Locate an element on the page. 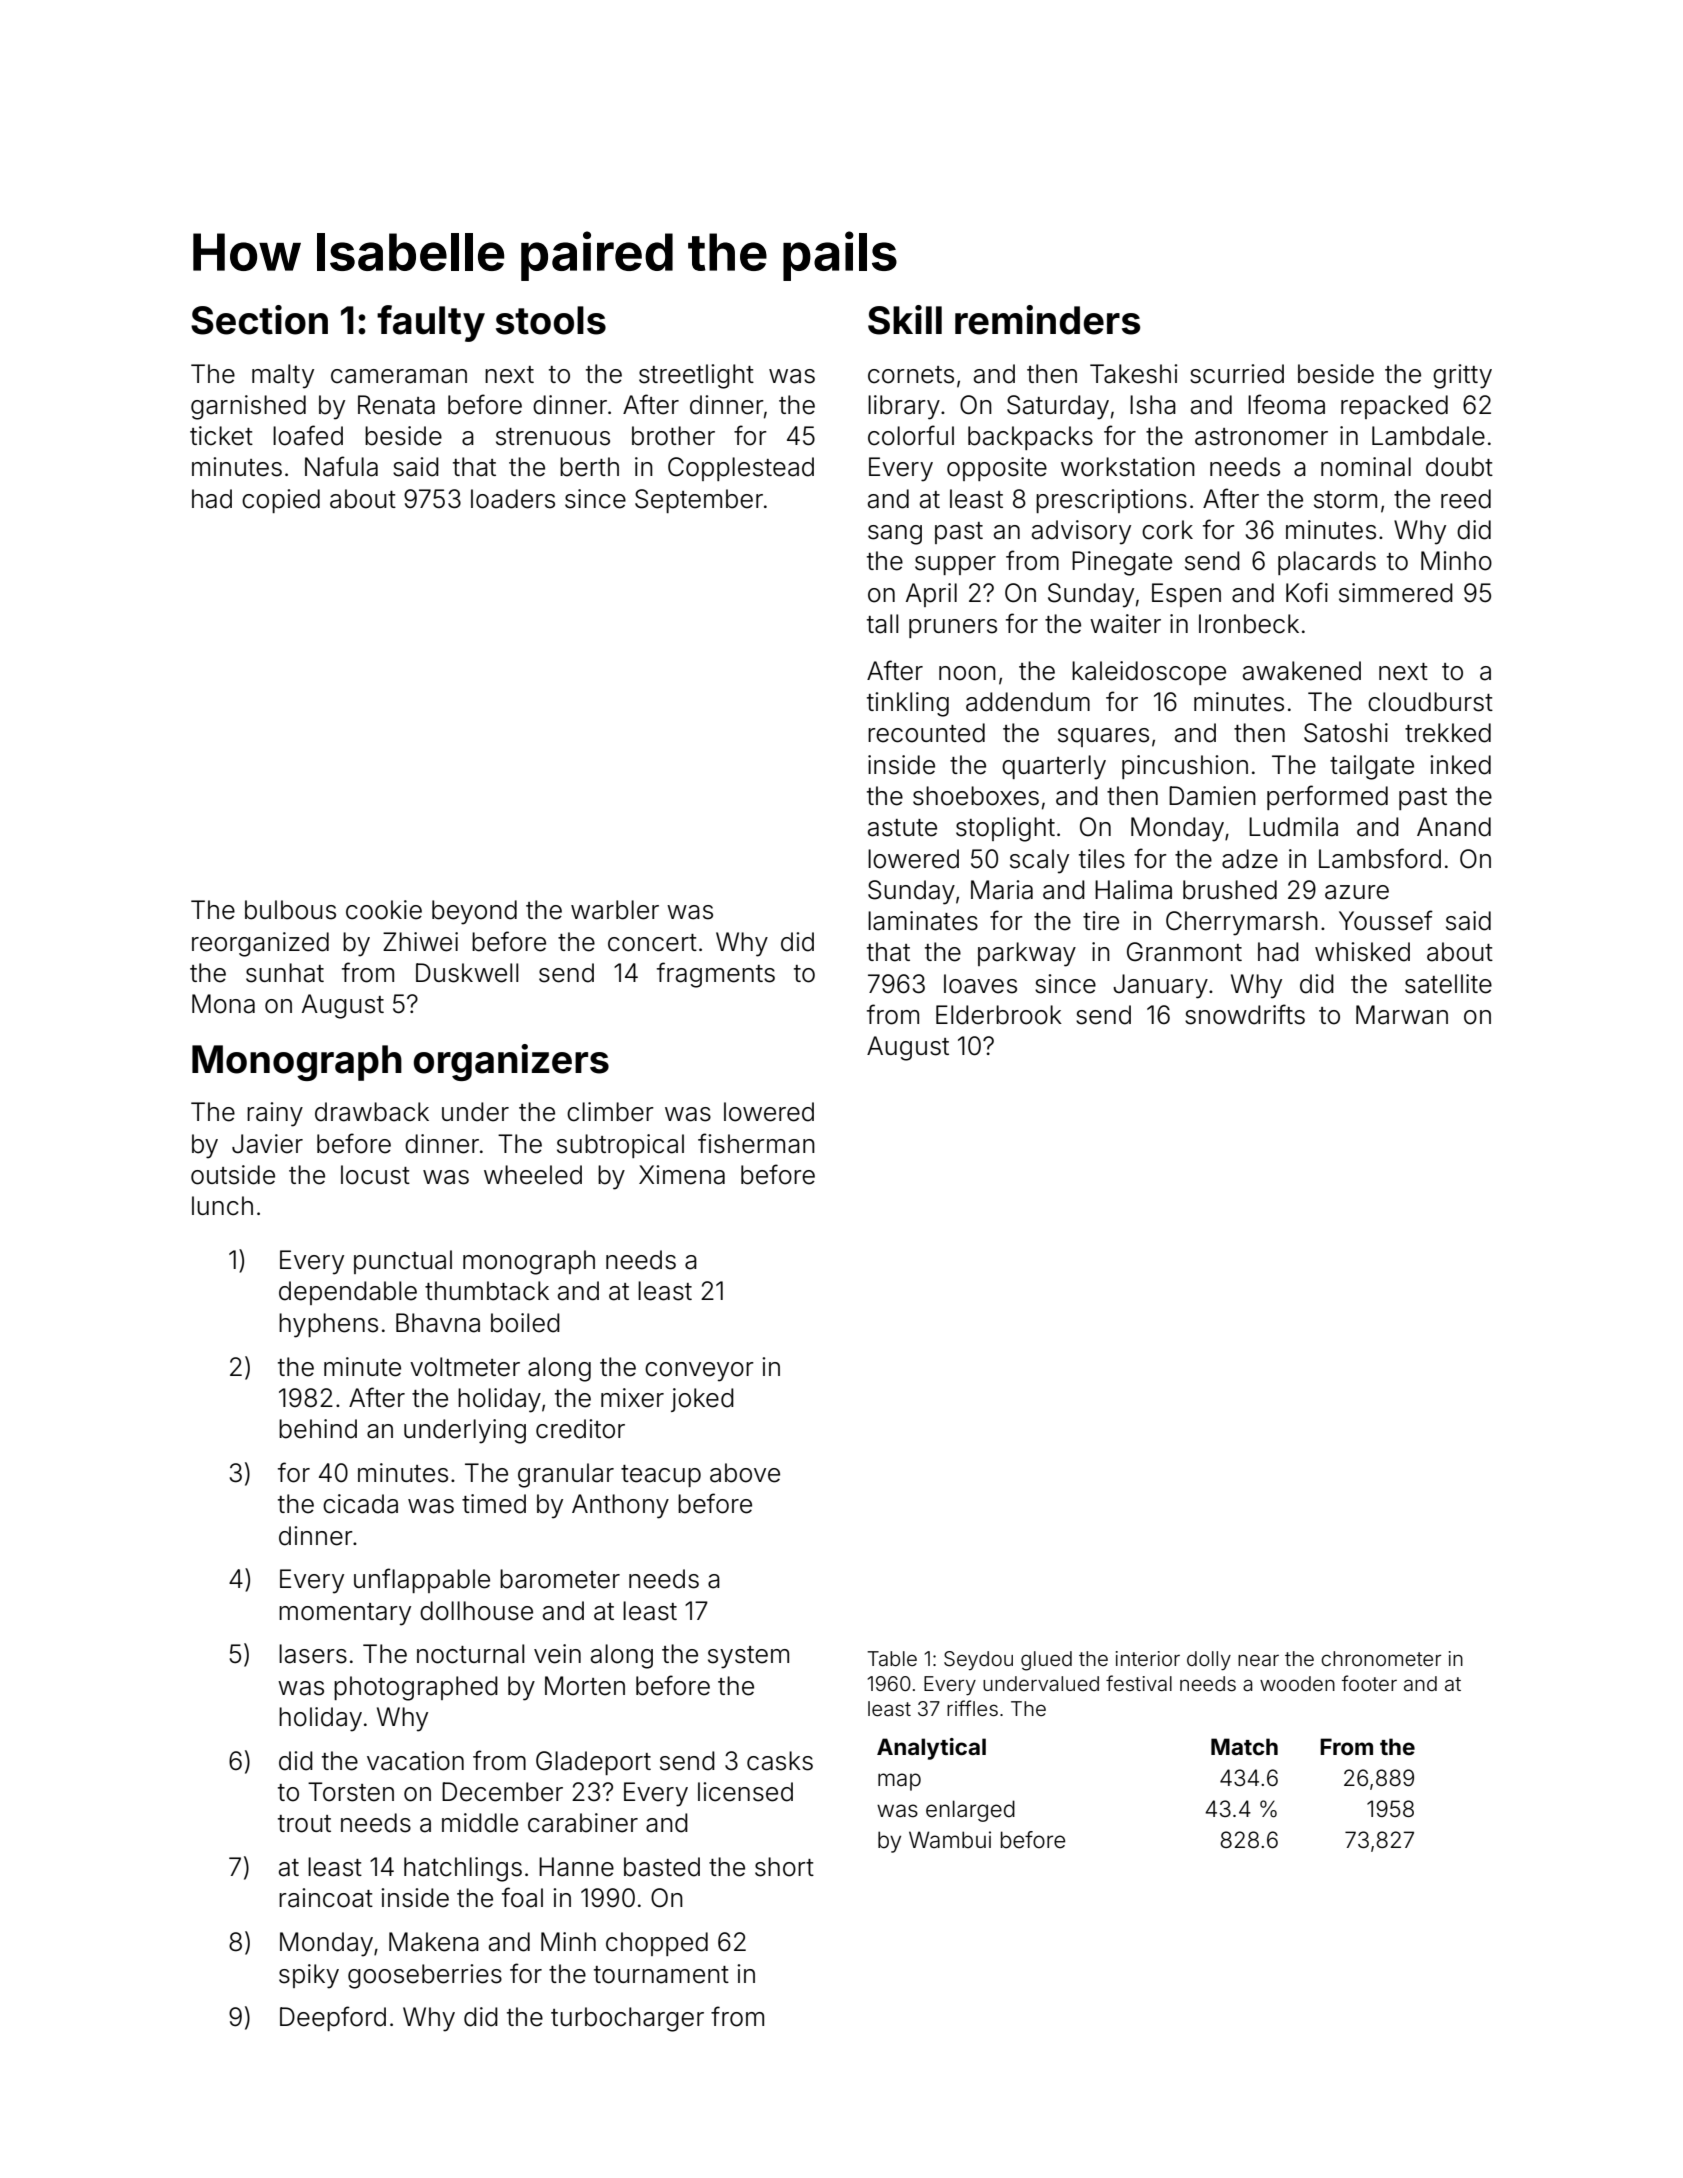 Image resolution: width=1683 pixels, height=2178 pixels. bulbous is located at coordinates (290, 910).
